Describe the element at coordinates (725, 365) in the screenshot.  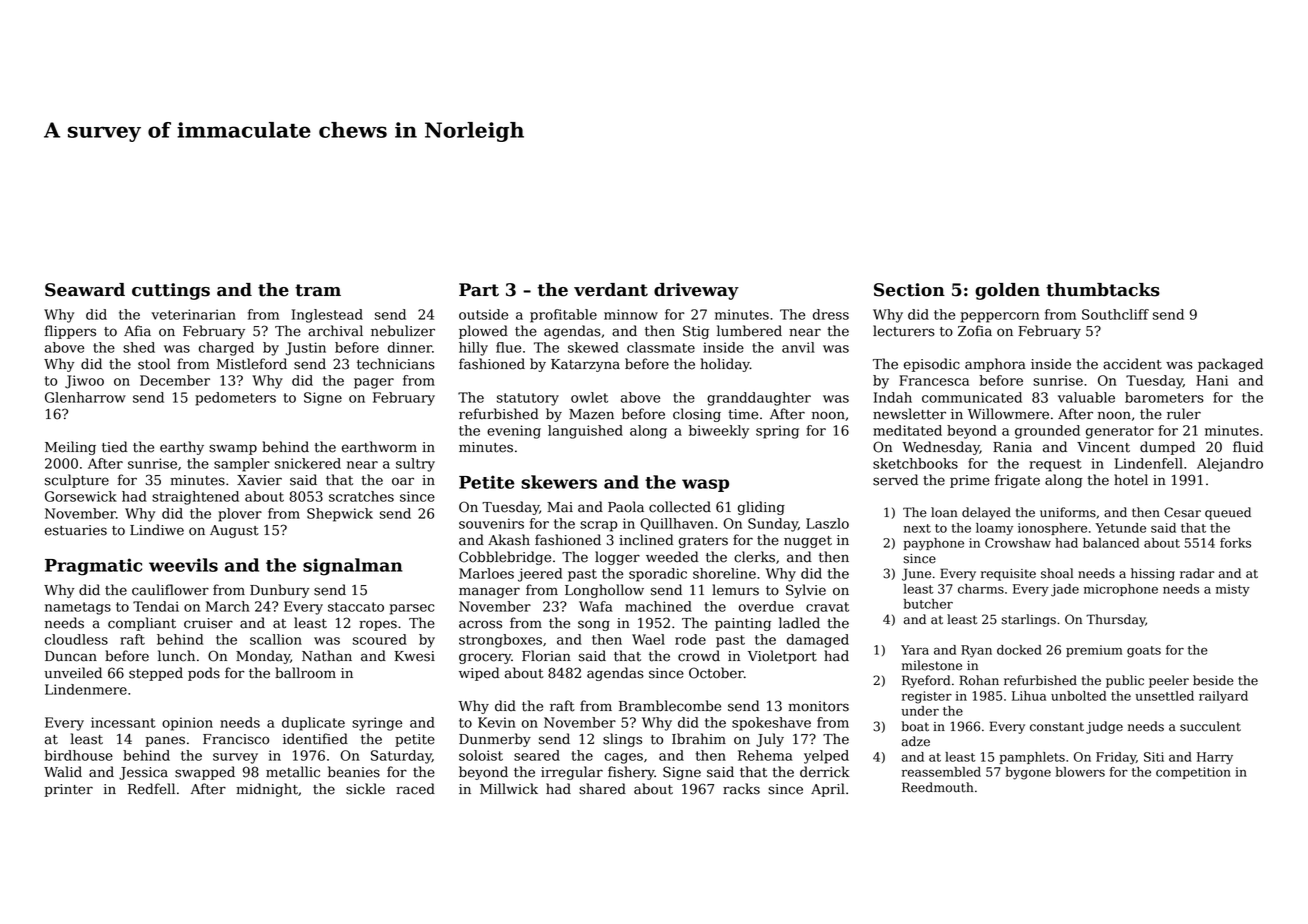
I see `holiday` at that location.
